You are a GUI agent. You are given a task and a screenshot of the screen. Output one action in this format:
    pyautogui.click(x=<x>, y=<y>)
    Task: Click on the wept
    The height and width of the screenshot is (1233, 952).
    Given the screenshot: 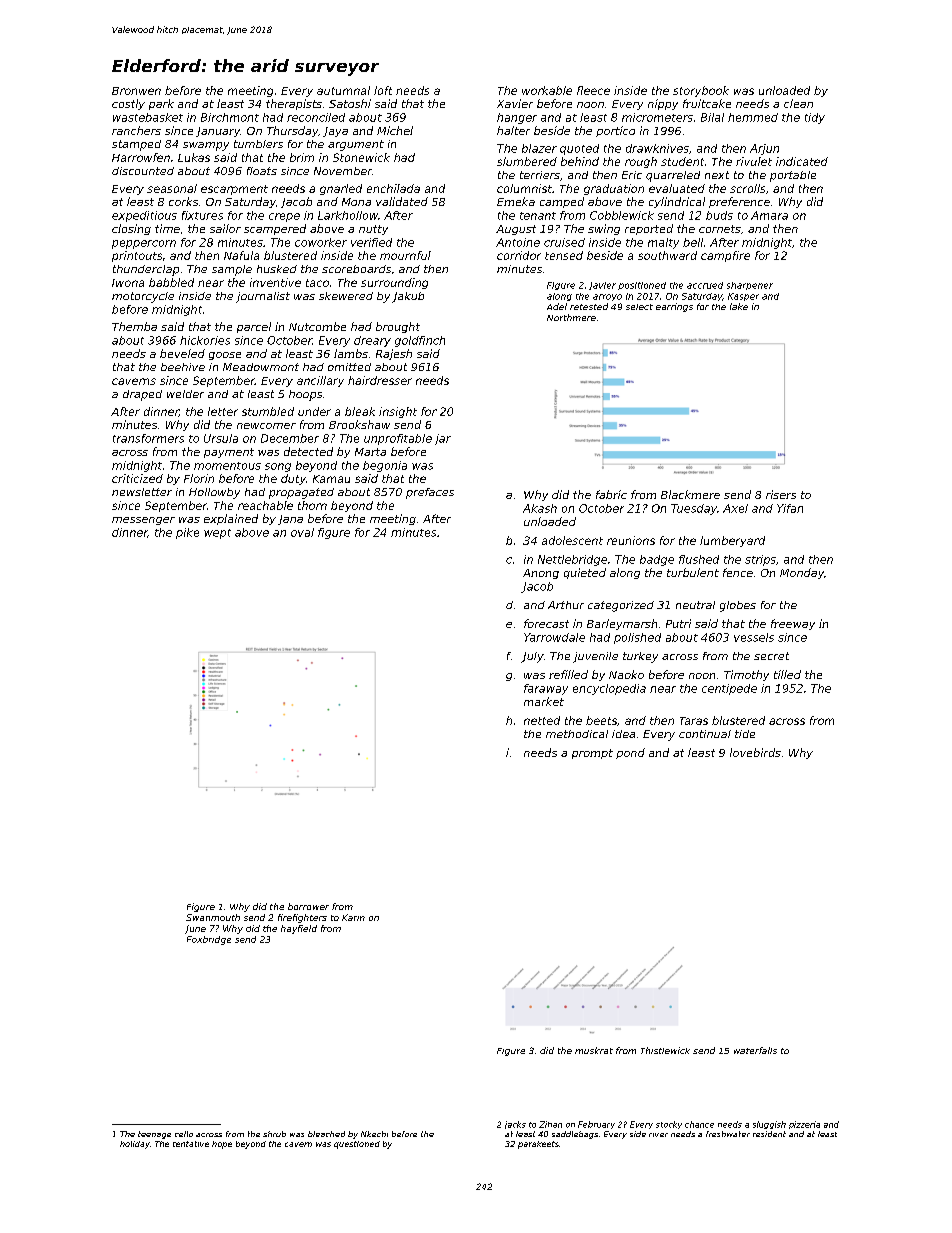 What is the action you would take?
    pyautogui.click(x=217, y=534)
